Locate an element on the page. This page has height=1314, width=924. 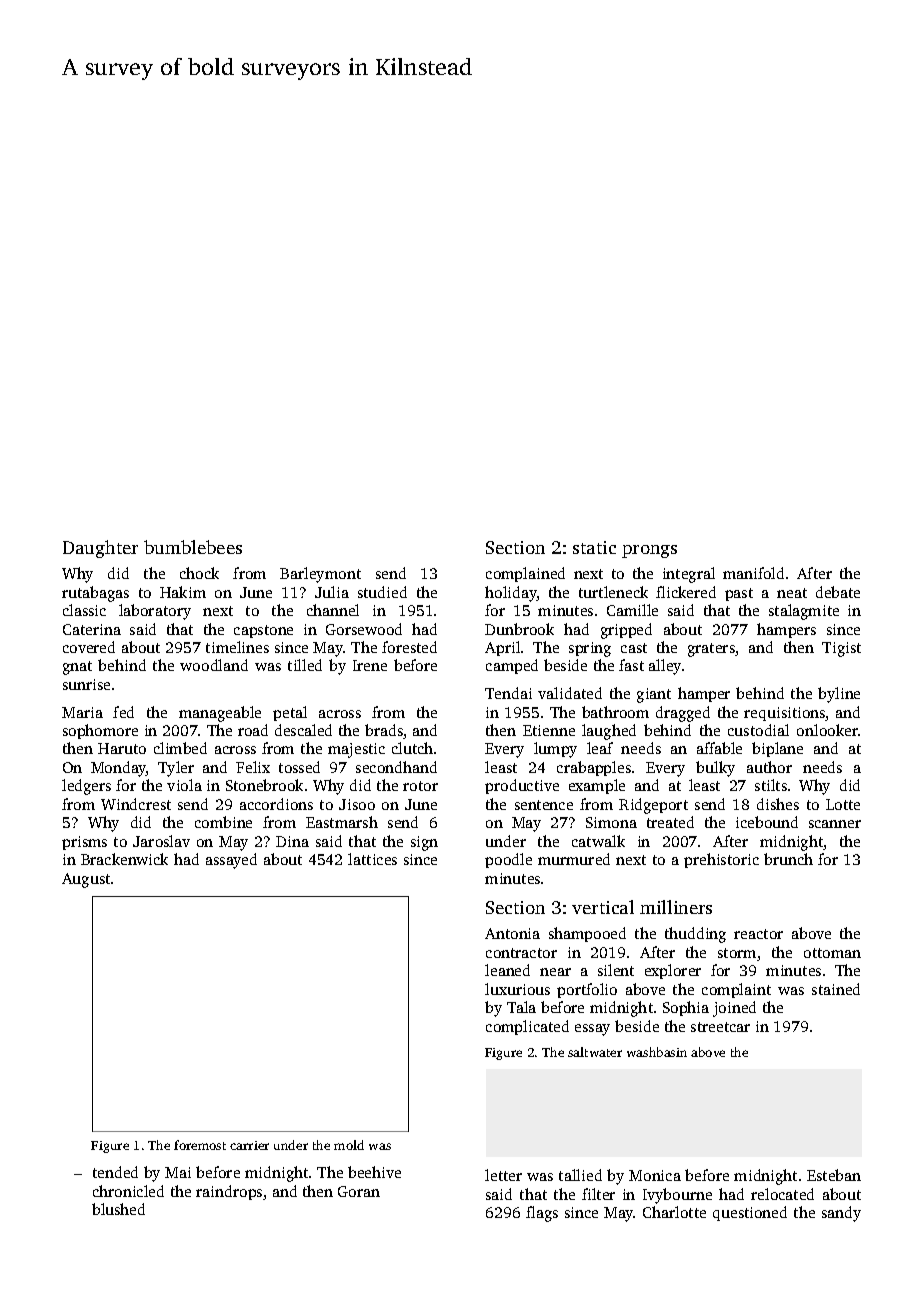
Gorsewood is located at coordinates (364, 629).
